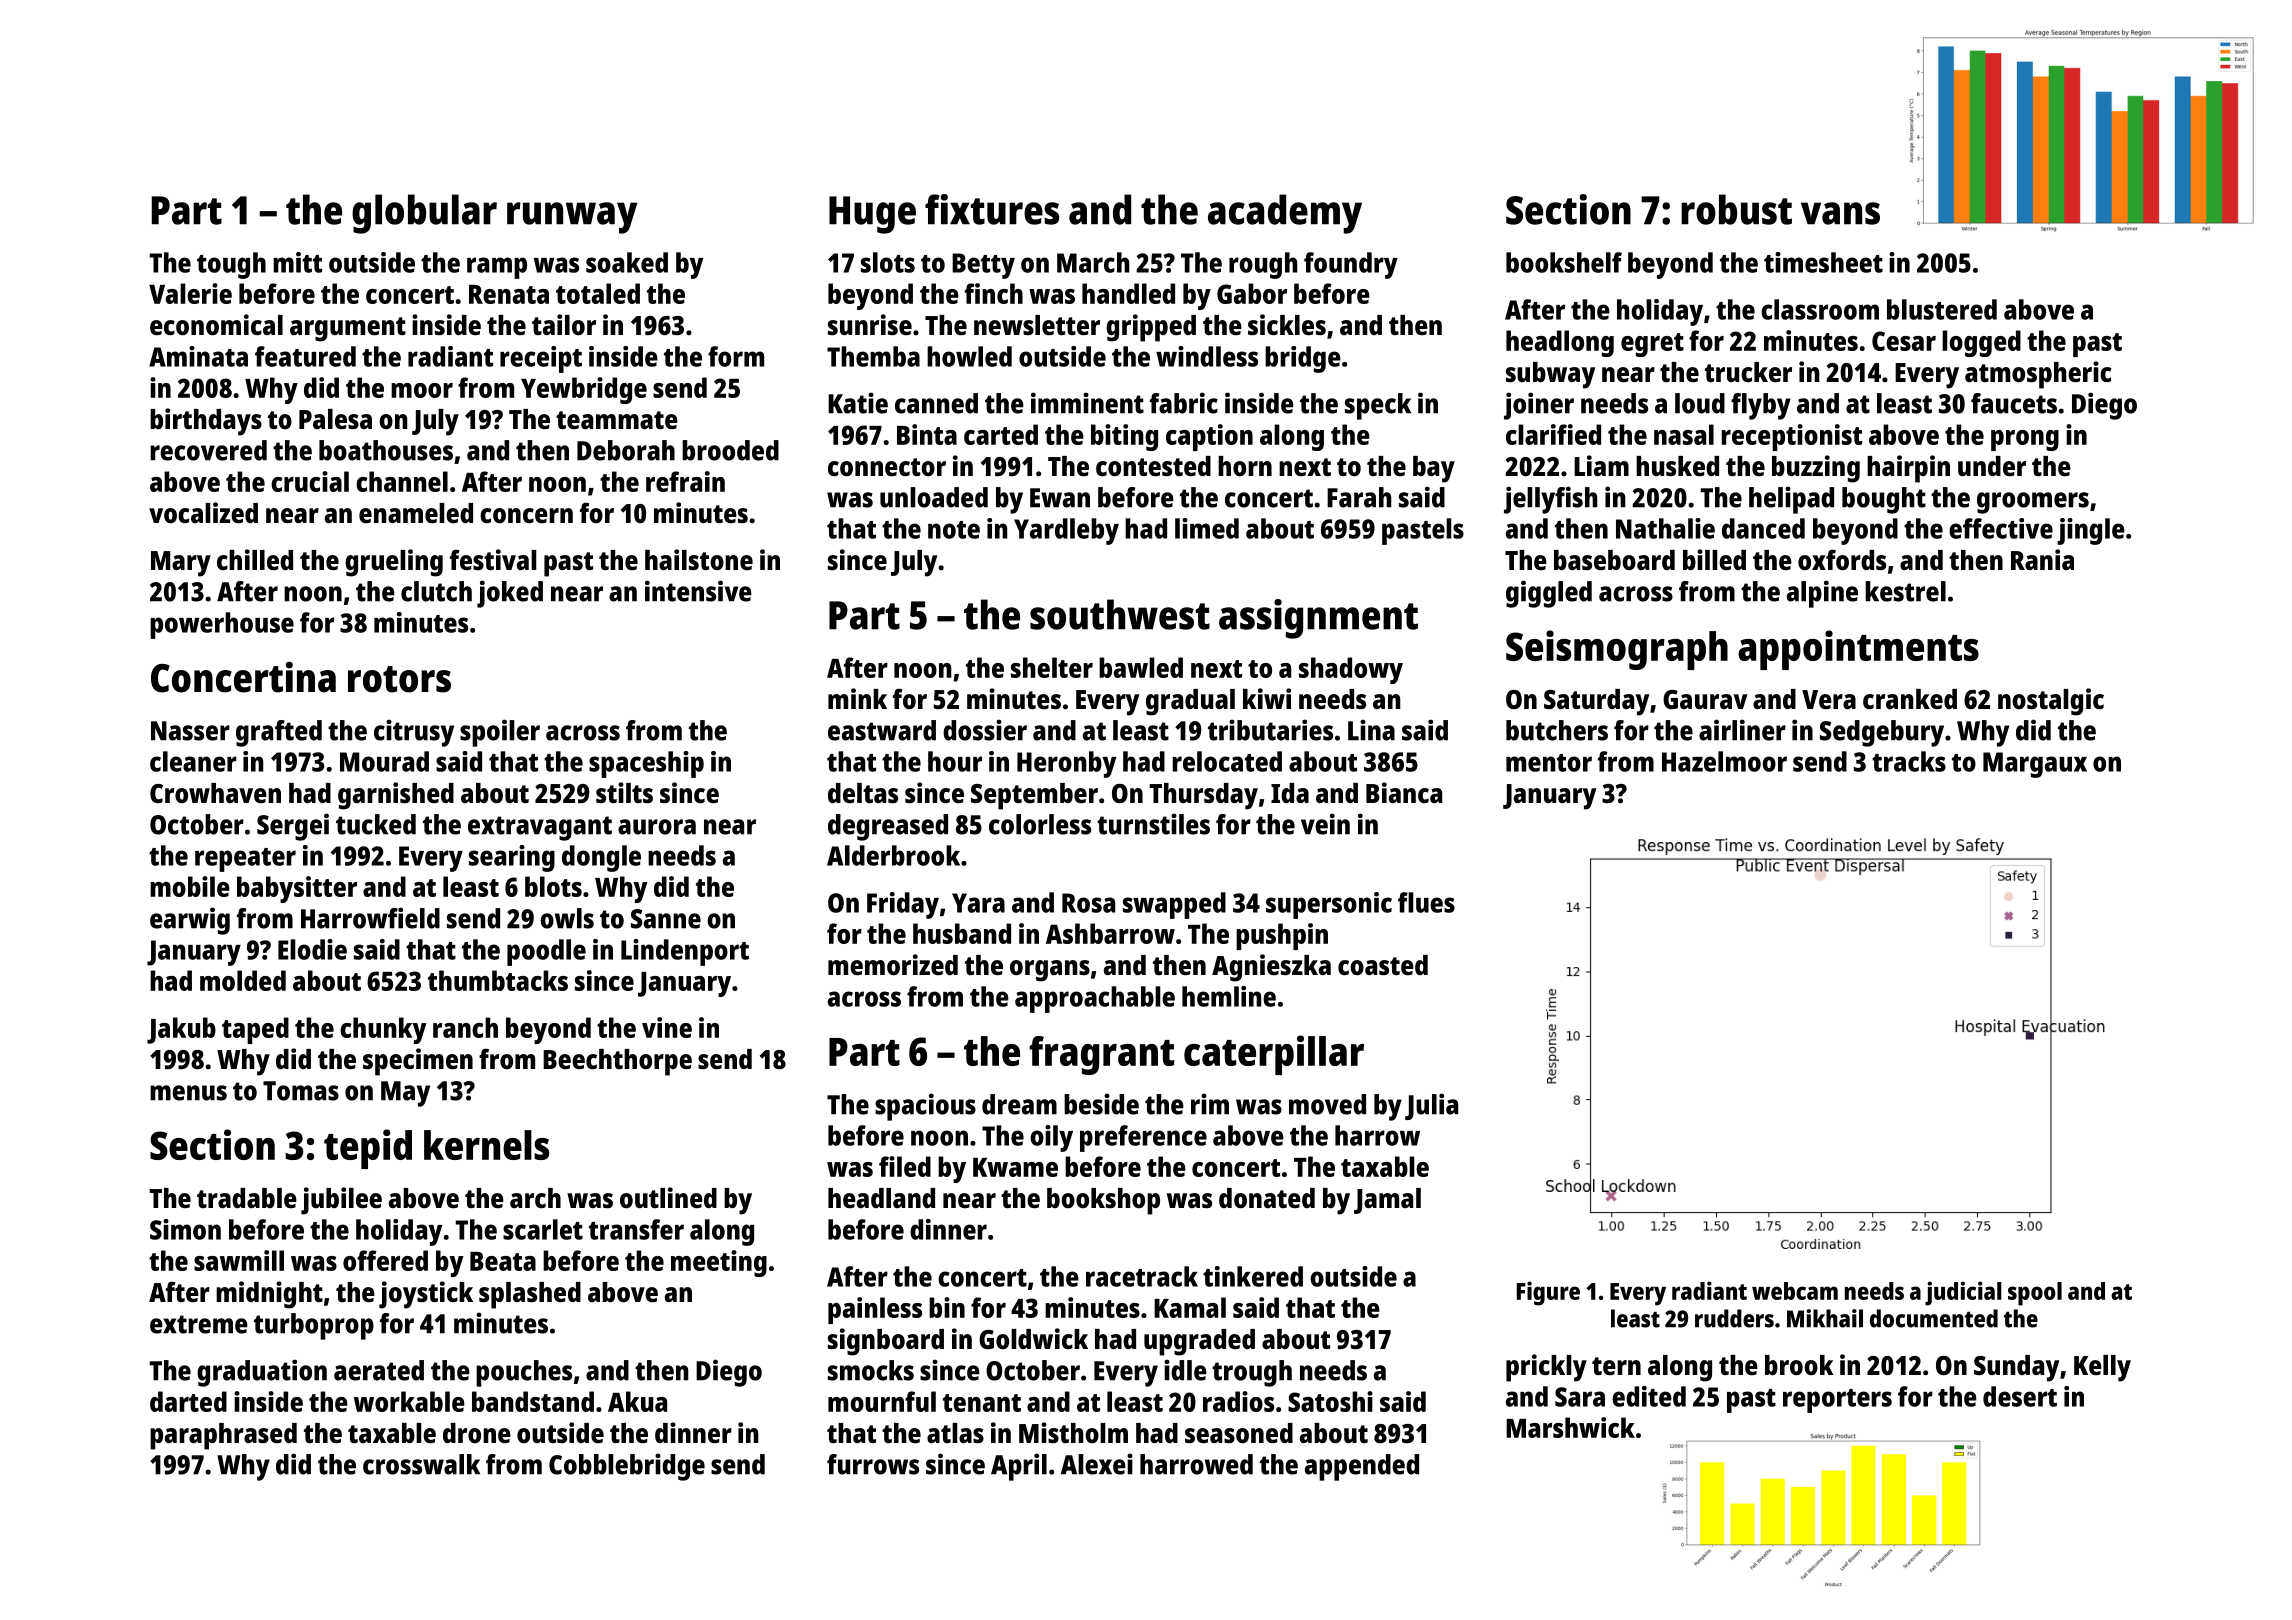 The width and height of the screenshot is (2292, 1620). Describe the element at coordinates (1097, 1464) in the screenshot. I see `Alexei` at that location.
